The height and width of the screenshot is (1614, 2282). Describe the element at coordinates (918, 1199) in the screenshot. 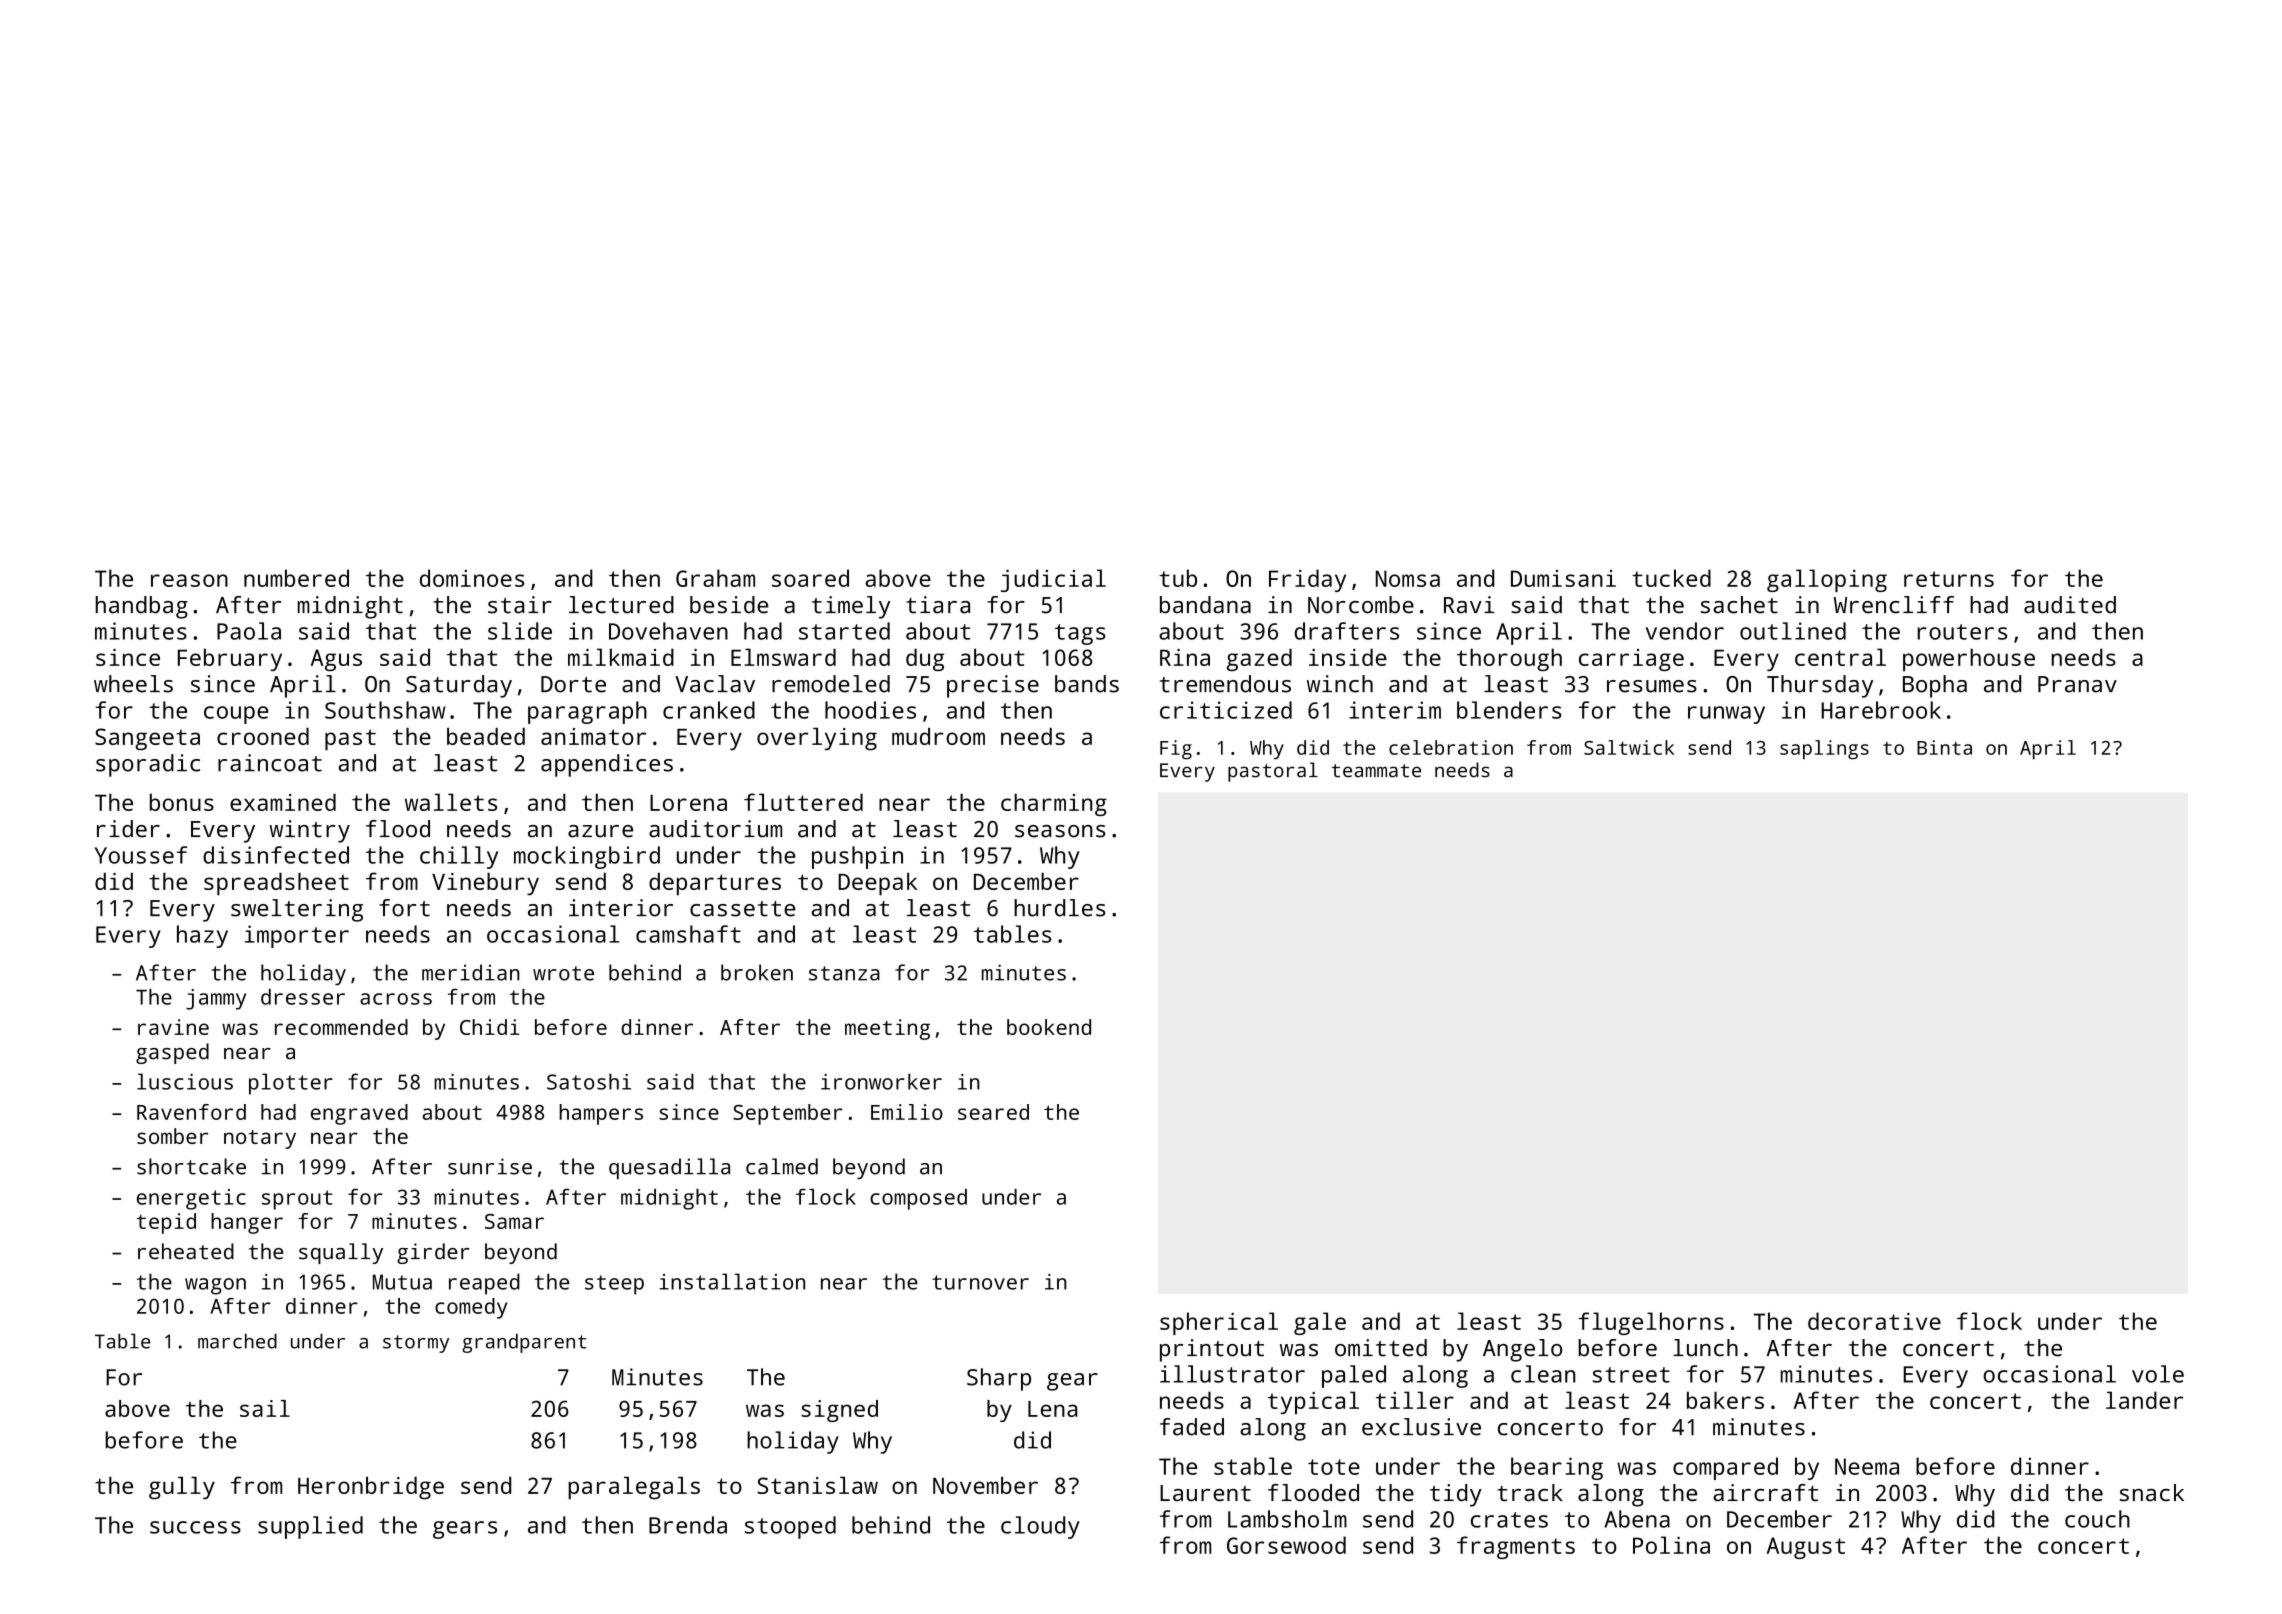

I see `composed` at that location.
